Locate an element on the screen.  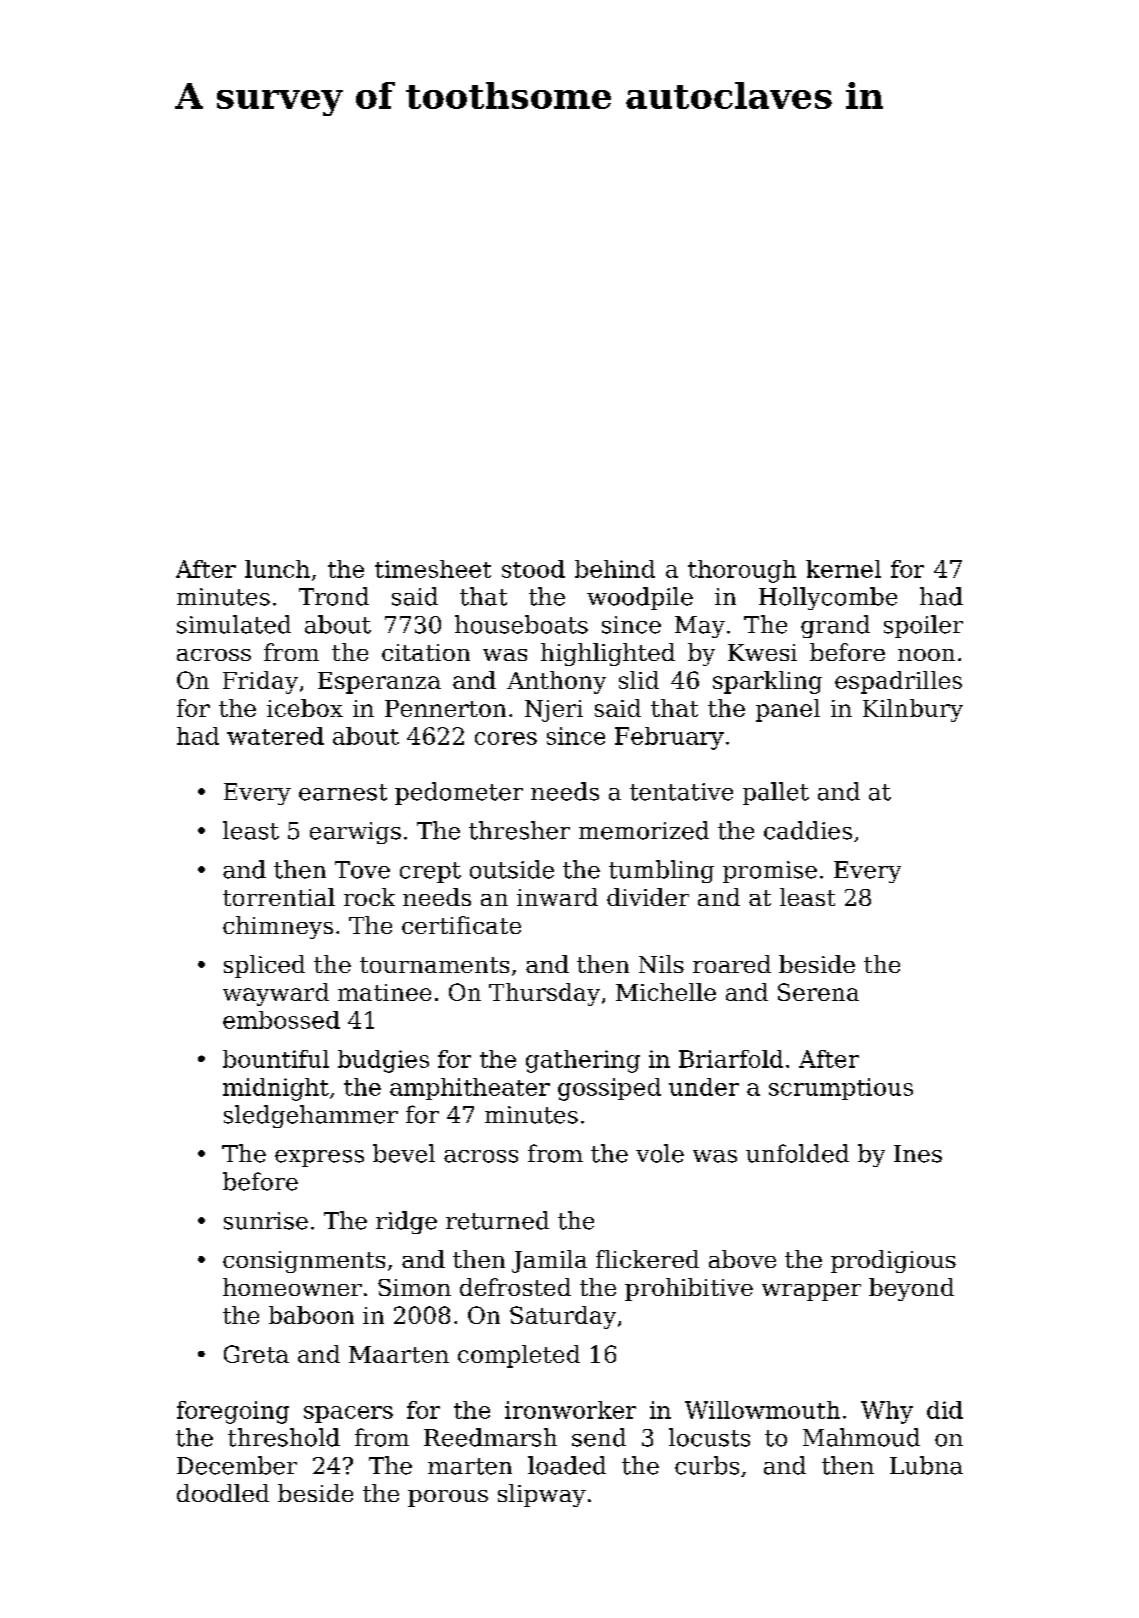
thorough is located at coordinates (742, 571).
